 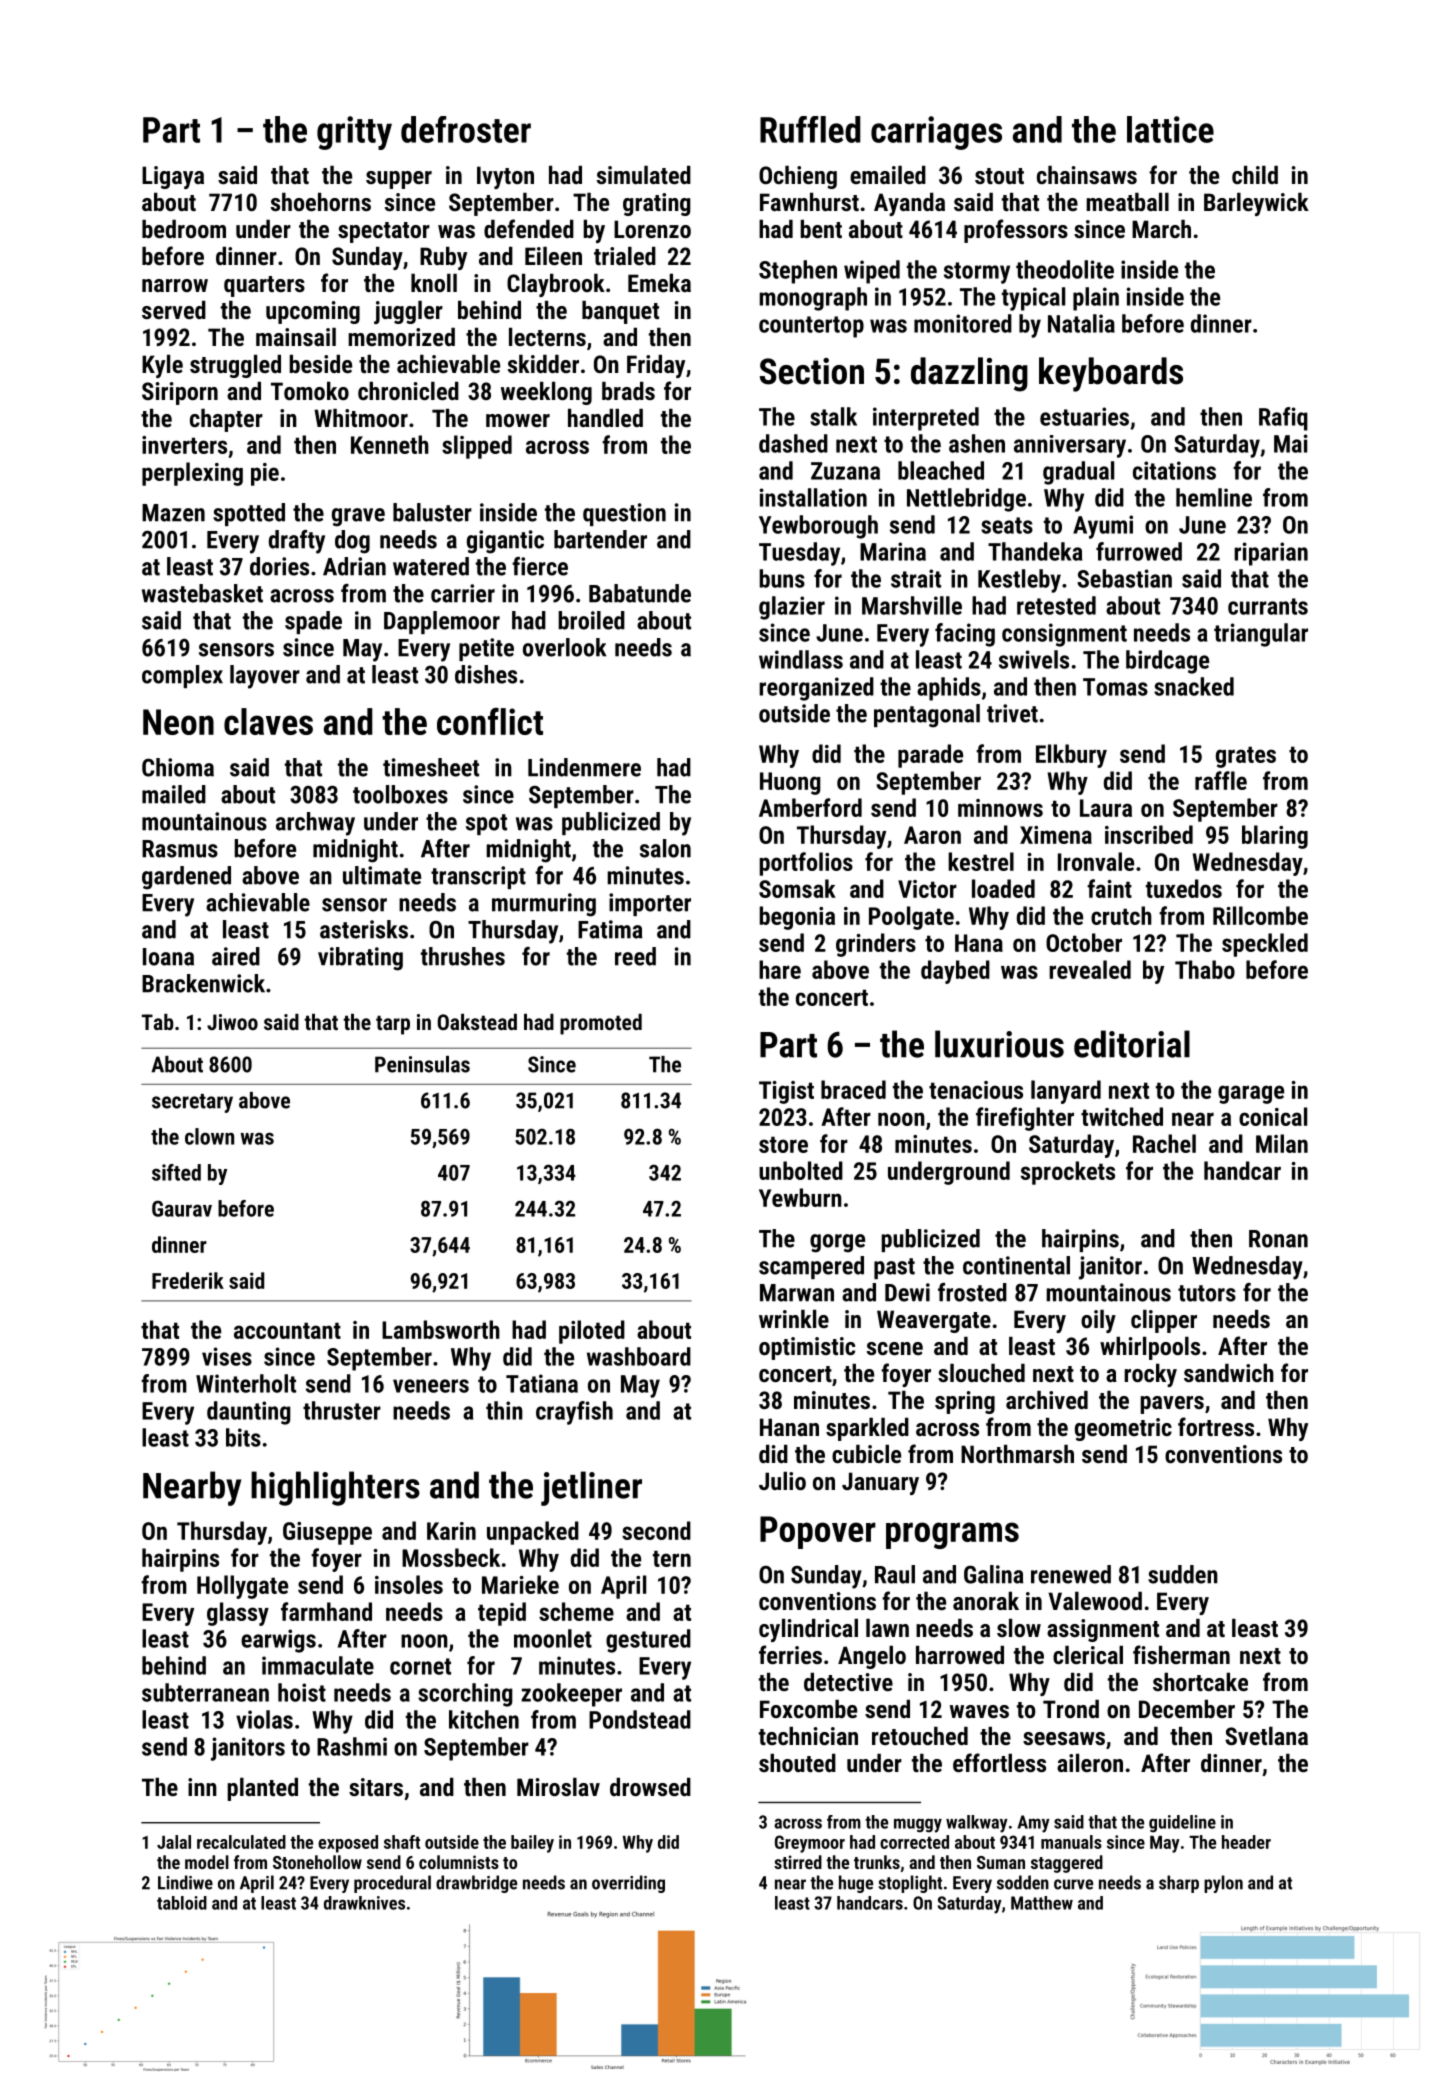 I want to click on cornet, so click(x=420, y=1666).
